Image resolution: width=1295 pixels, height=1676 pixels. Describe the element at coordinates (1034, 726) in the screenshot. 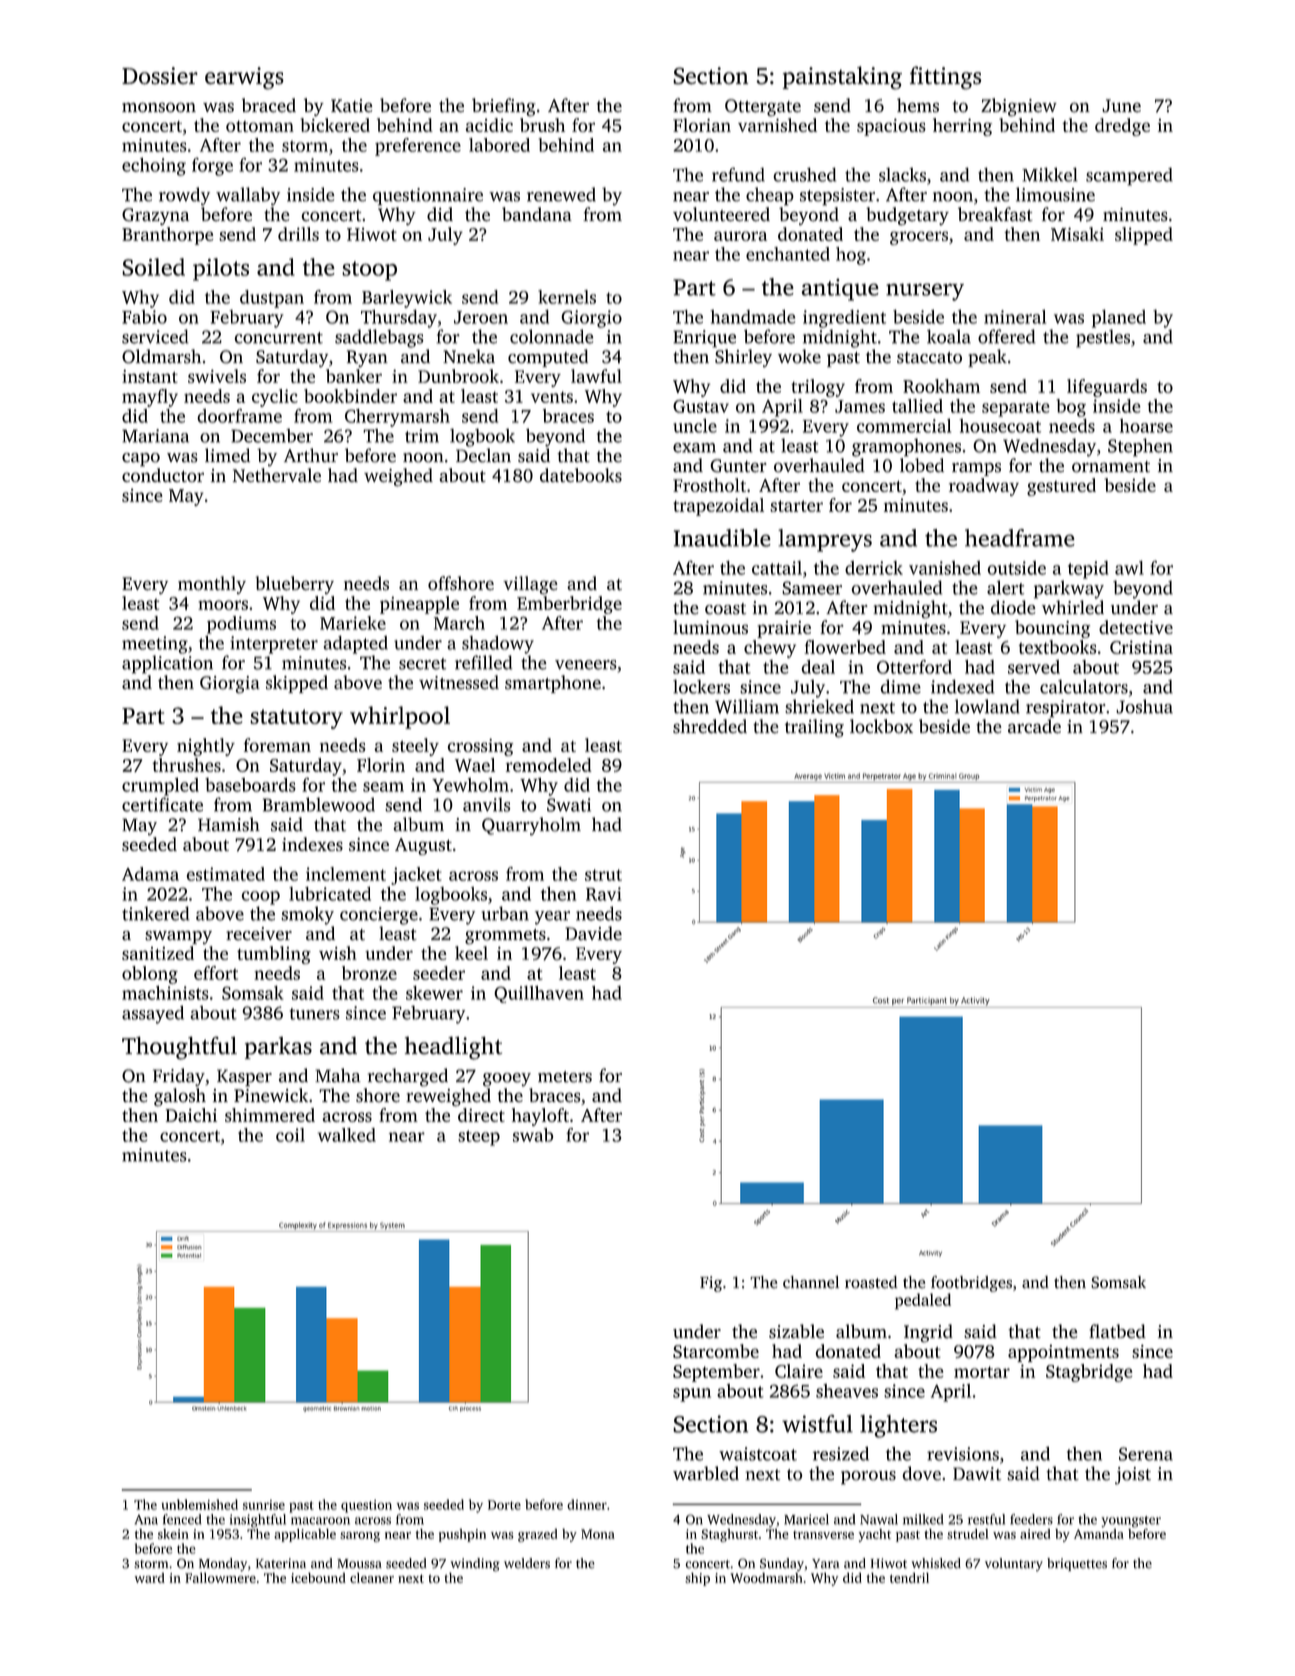

I see `arcade` at that location.
